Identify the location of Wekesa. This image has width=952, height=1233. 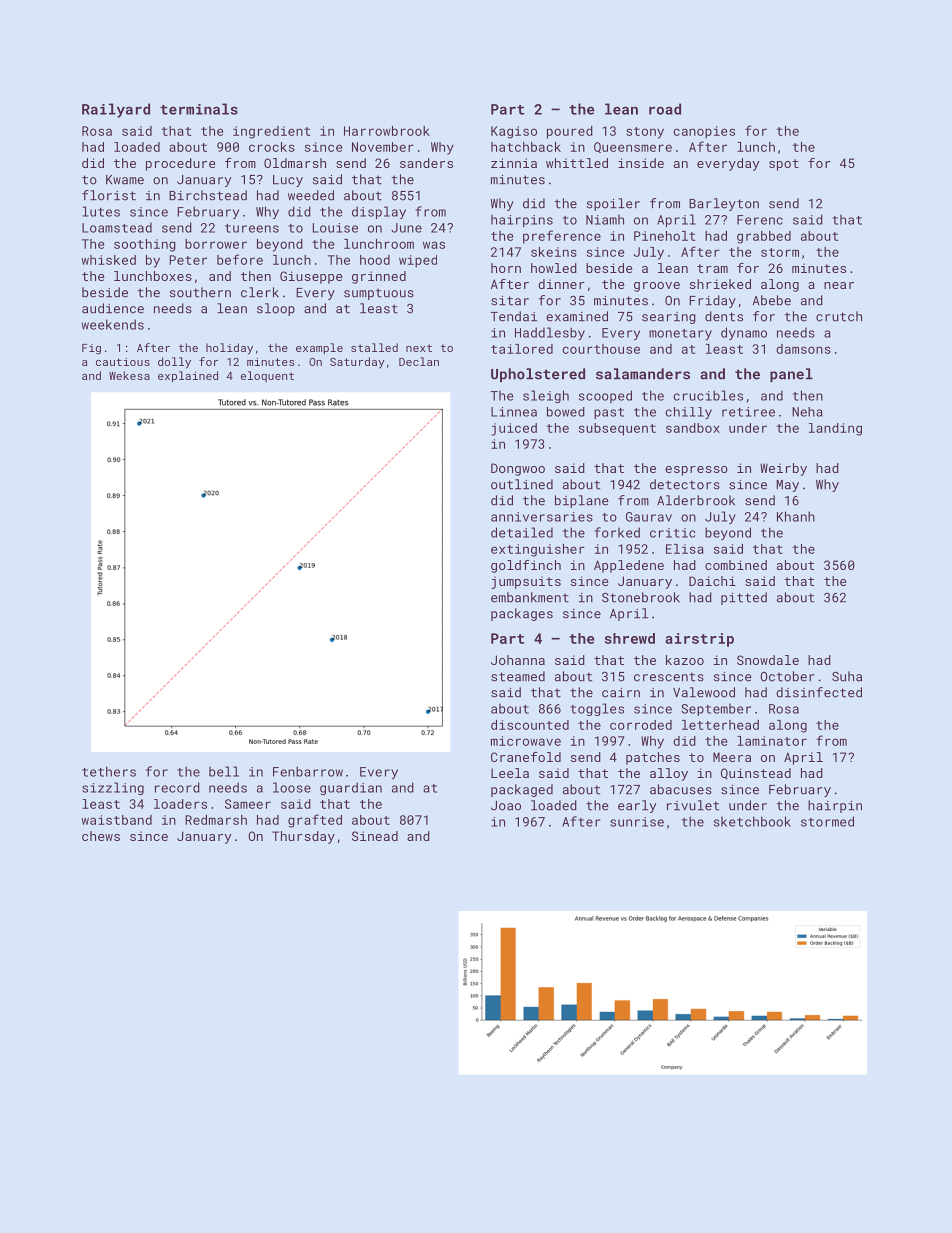
(129, 375).
